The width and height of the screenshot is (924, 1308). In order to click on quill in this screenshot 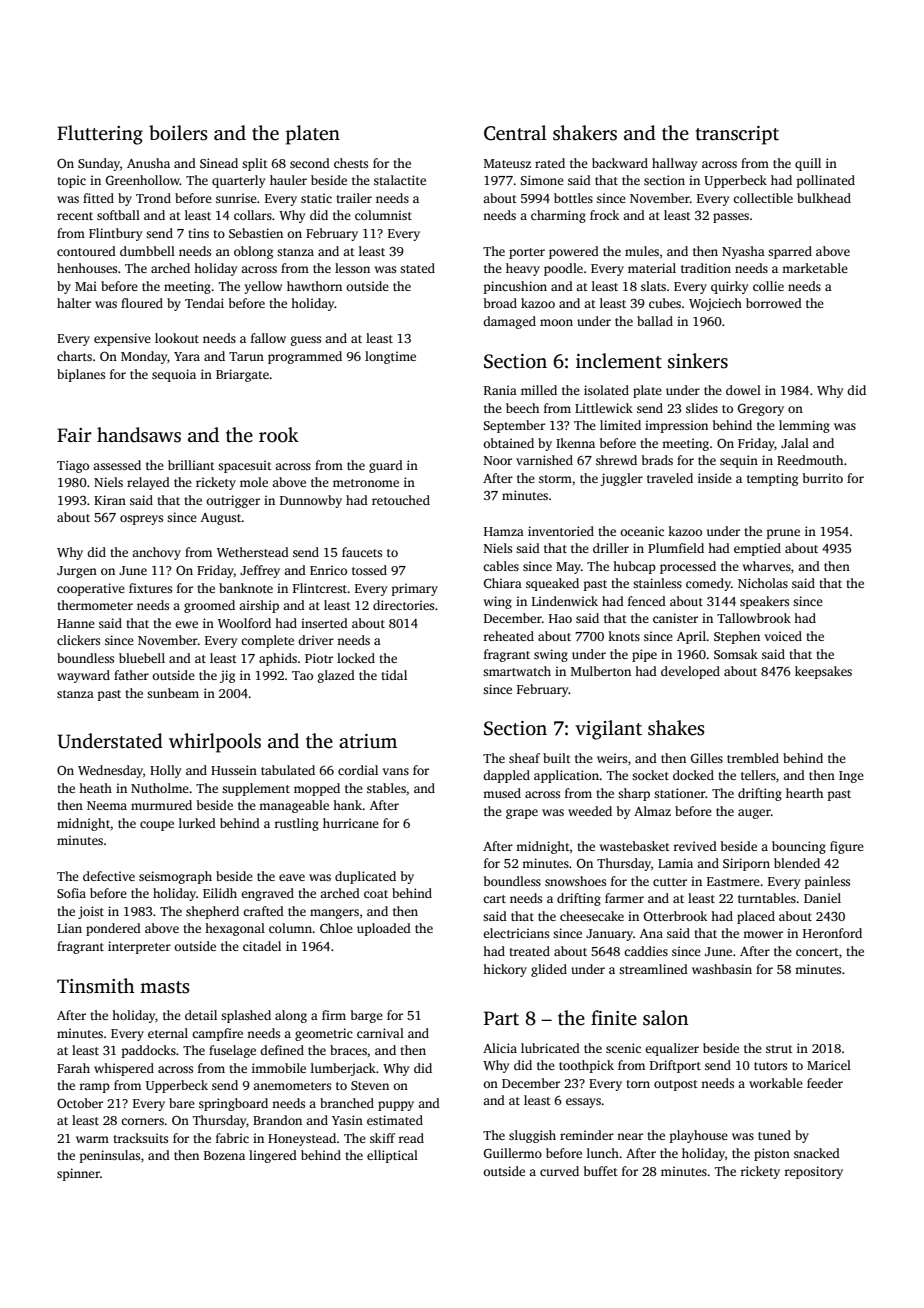, I will do `click(808, 164)`.
